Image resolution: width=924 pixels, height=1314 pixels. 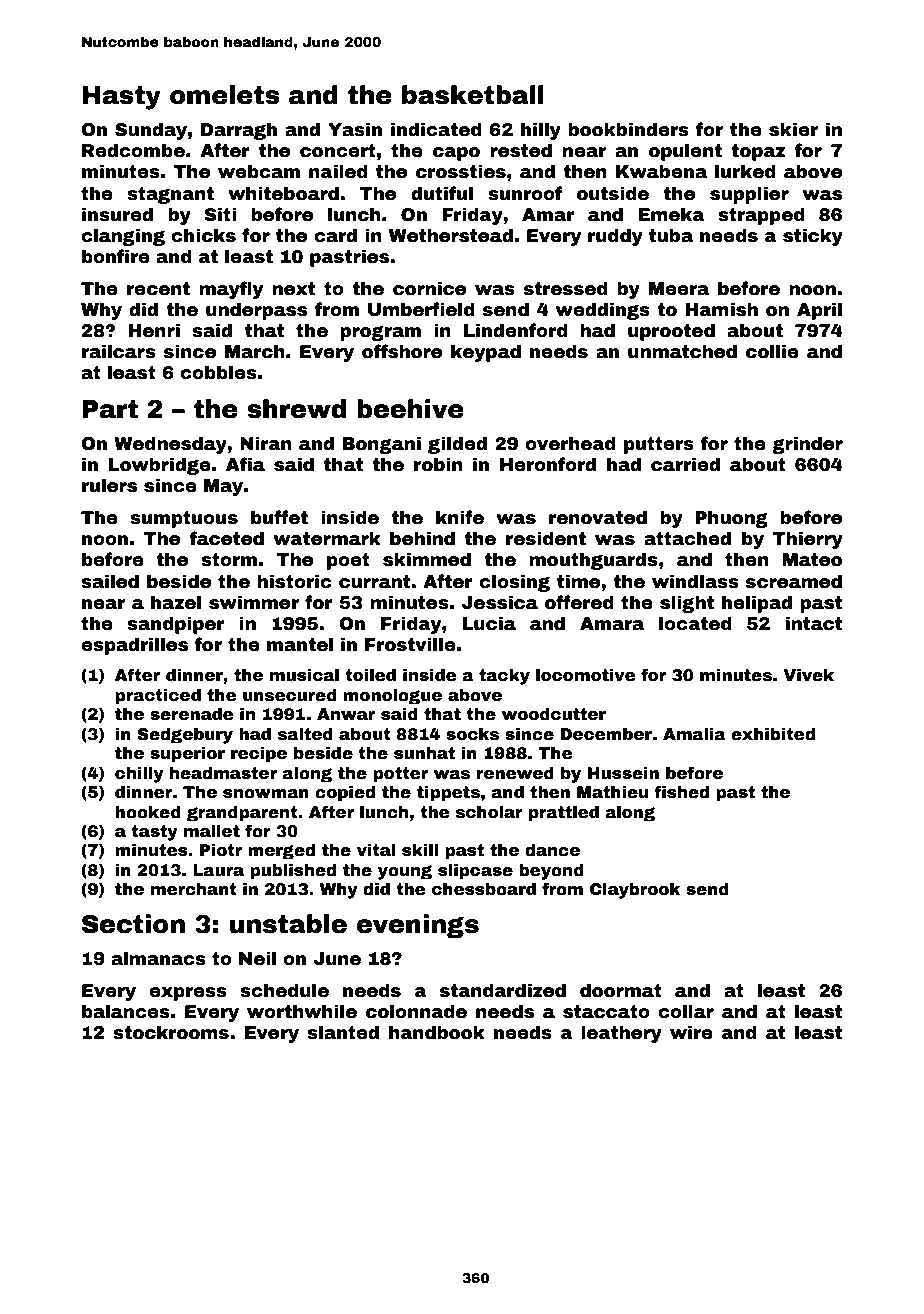 I want to click on robin, so click(x=438, y=464).
